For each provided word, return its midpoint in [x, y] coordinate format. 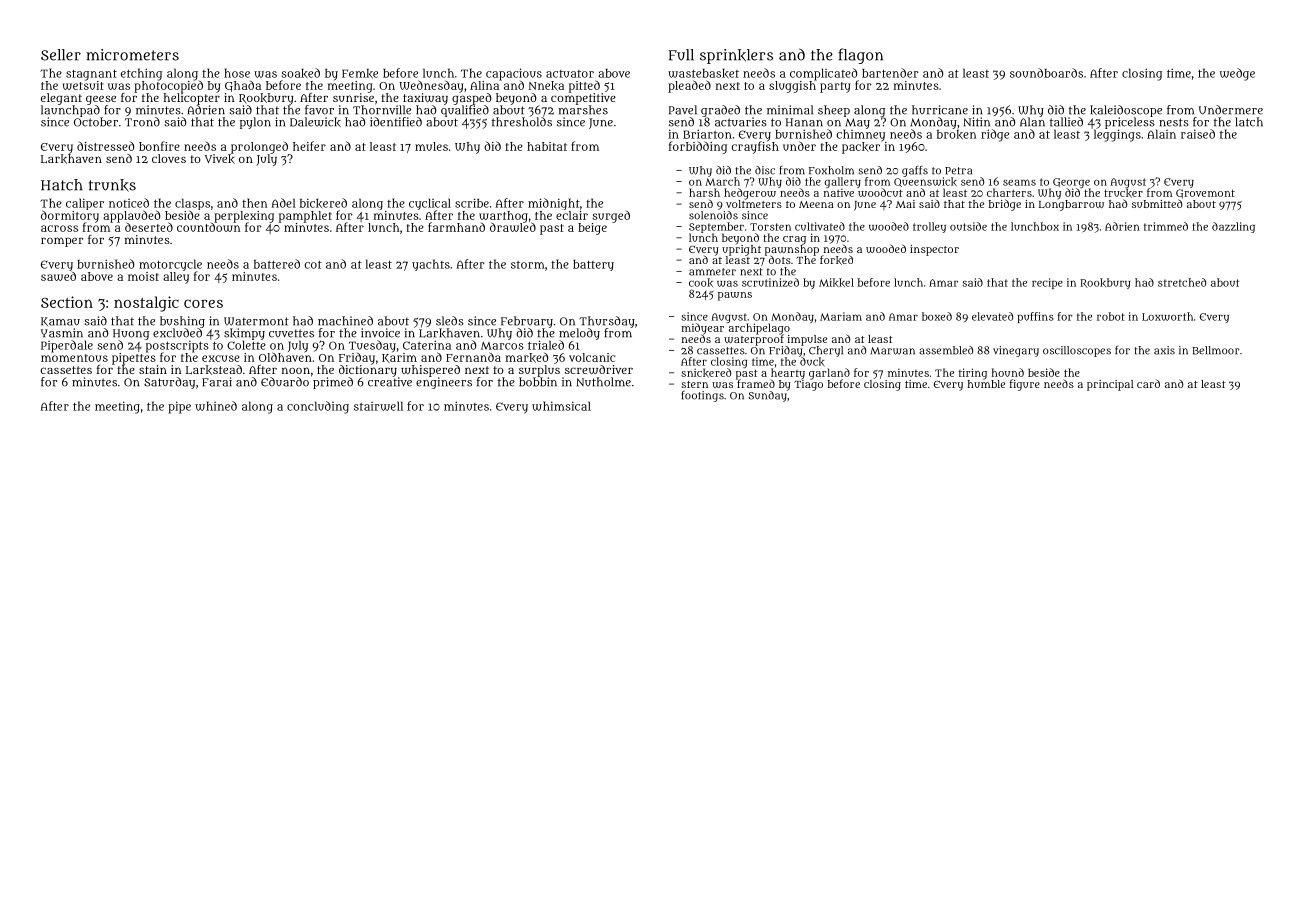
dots [780, 260]
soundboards [1046, 73]
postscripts [177, 346]
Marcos [502, 346]
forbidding [698, 147]
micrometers [132, 55]
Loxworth [1167, 316]
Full [681, 55]
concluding [318, 407]
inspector [934, 250]
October [96, 122]
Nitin [977, 122]
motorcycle [170, 265]
